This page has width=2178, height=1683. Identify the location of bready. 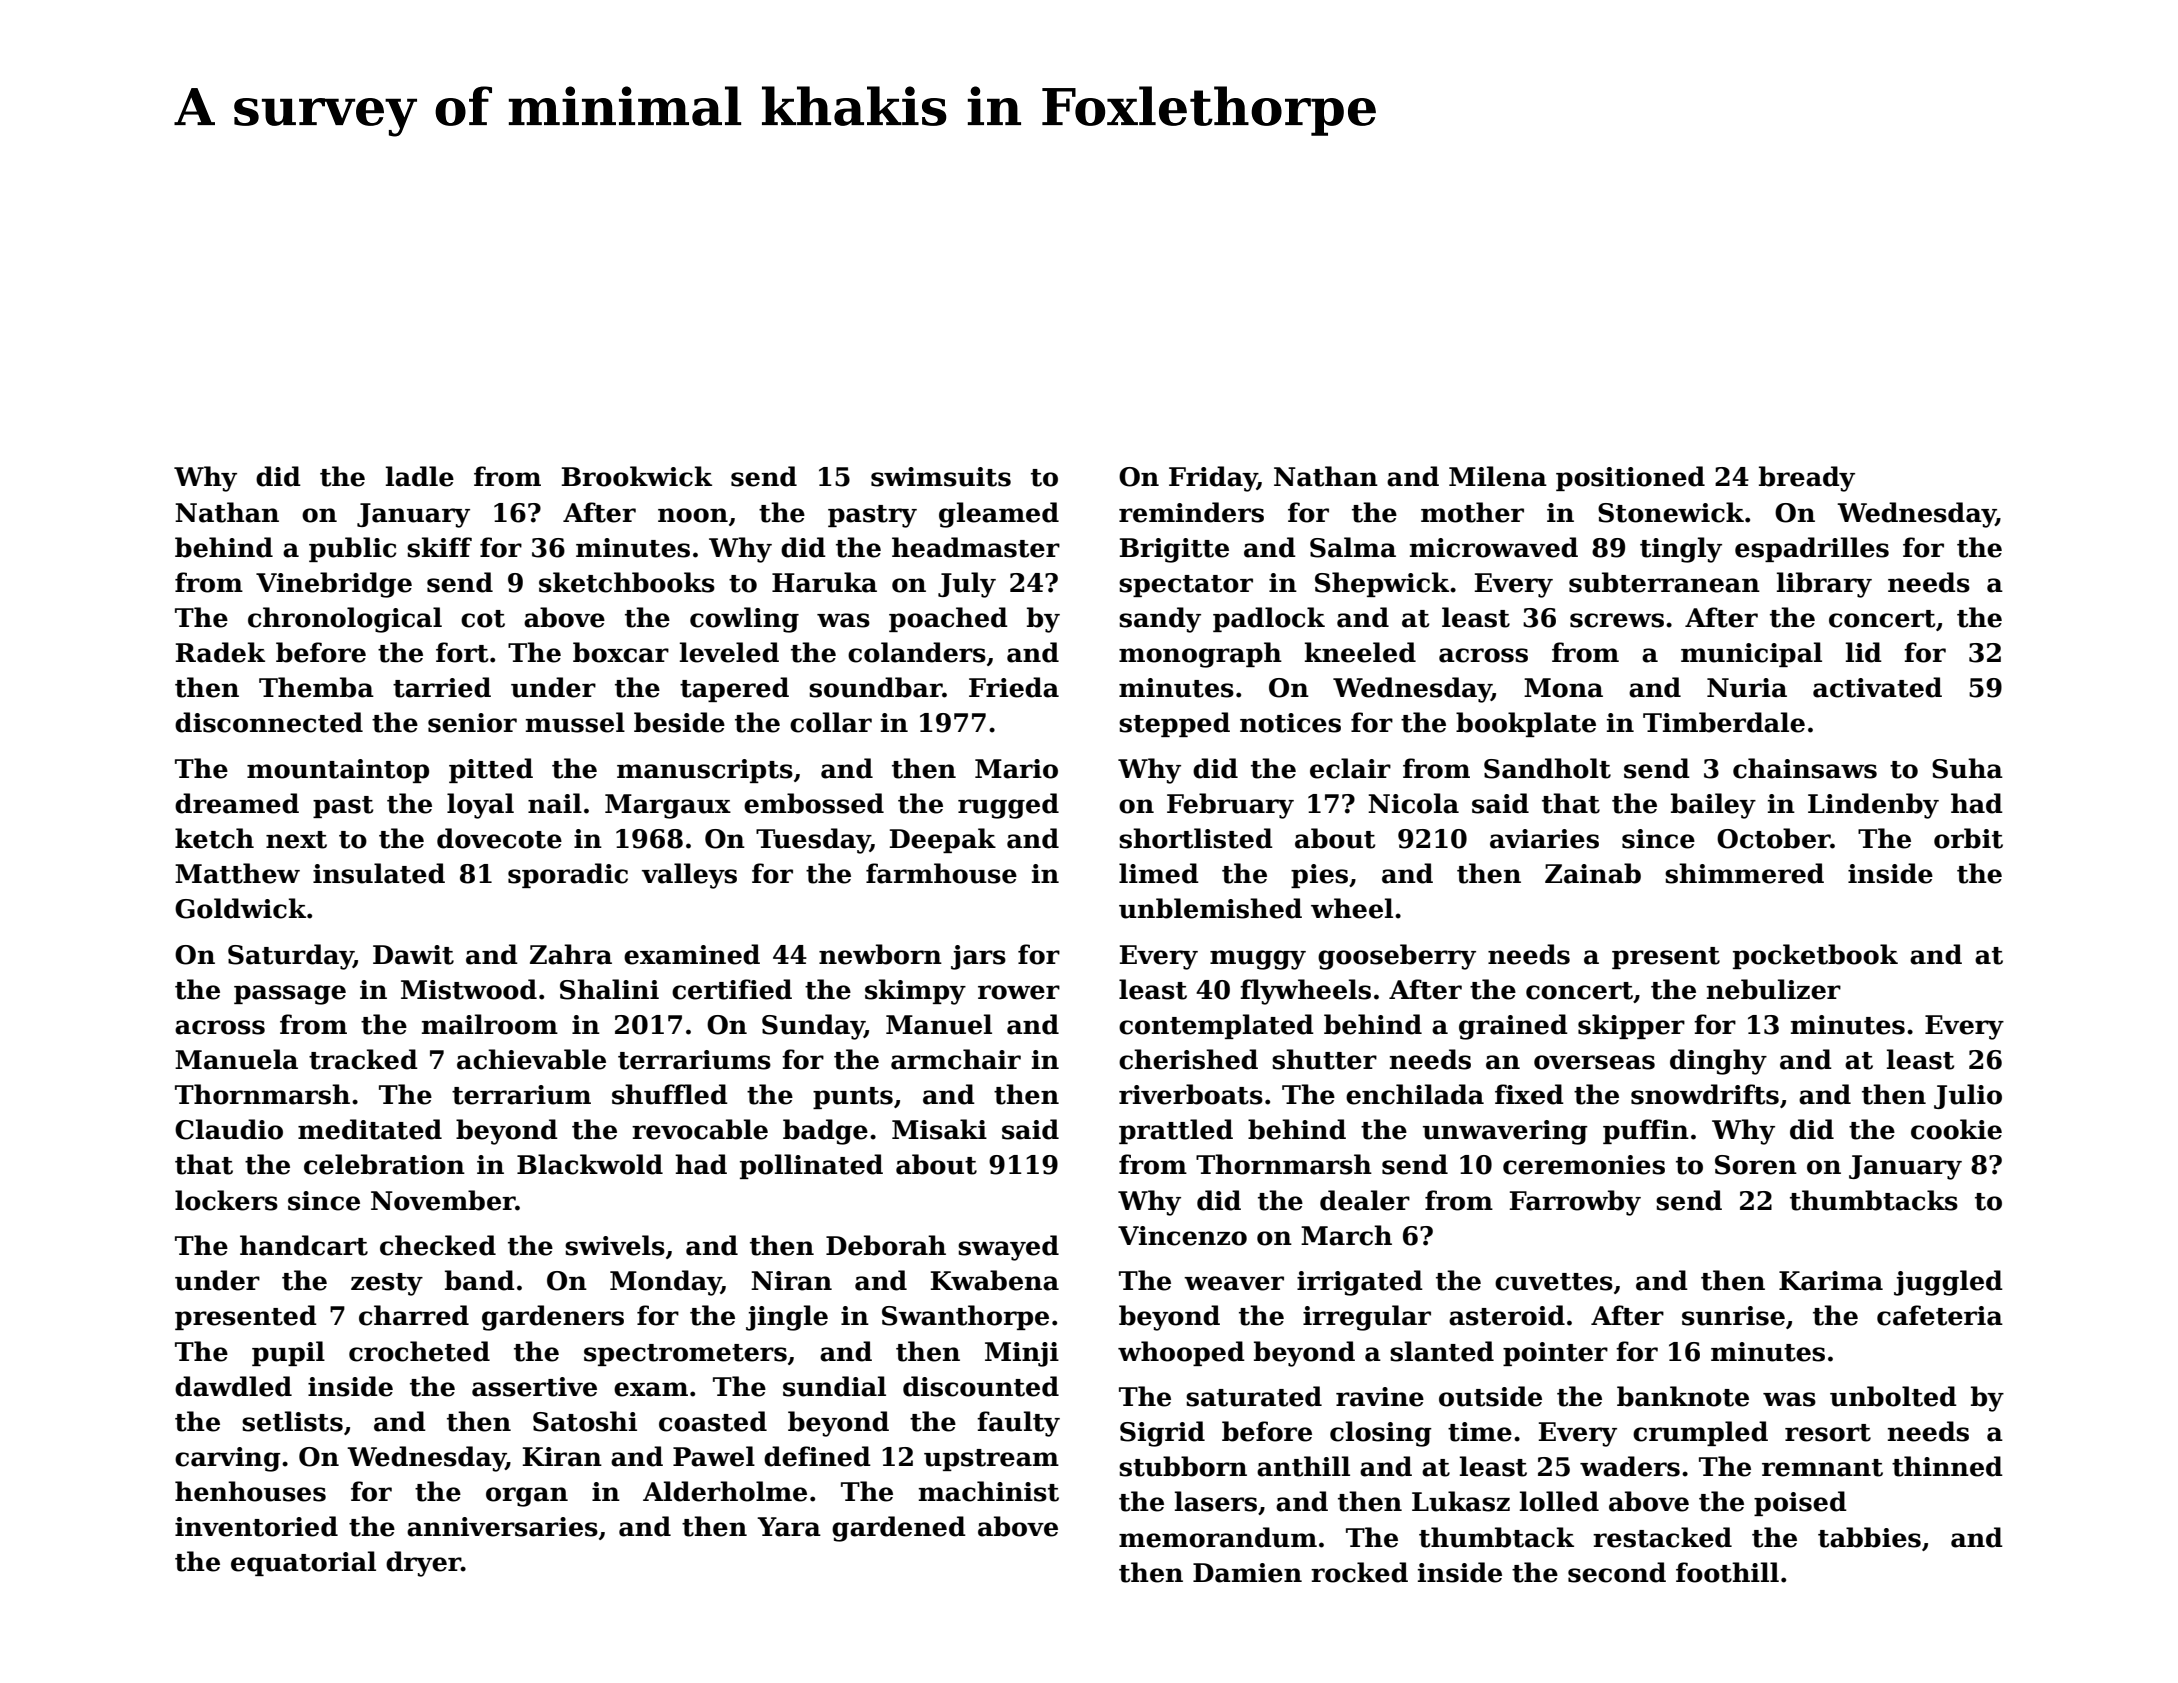
(1807, 479).
